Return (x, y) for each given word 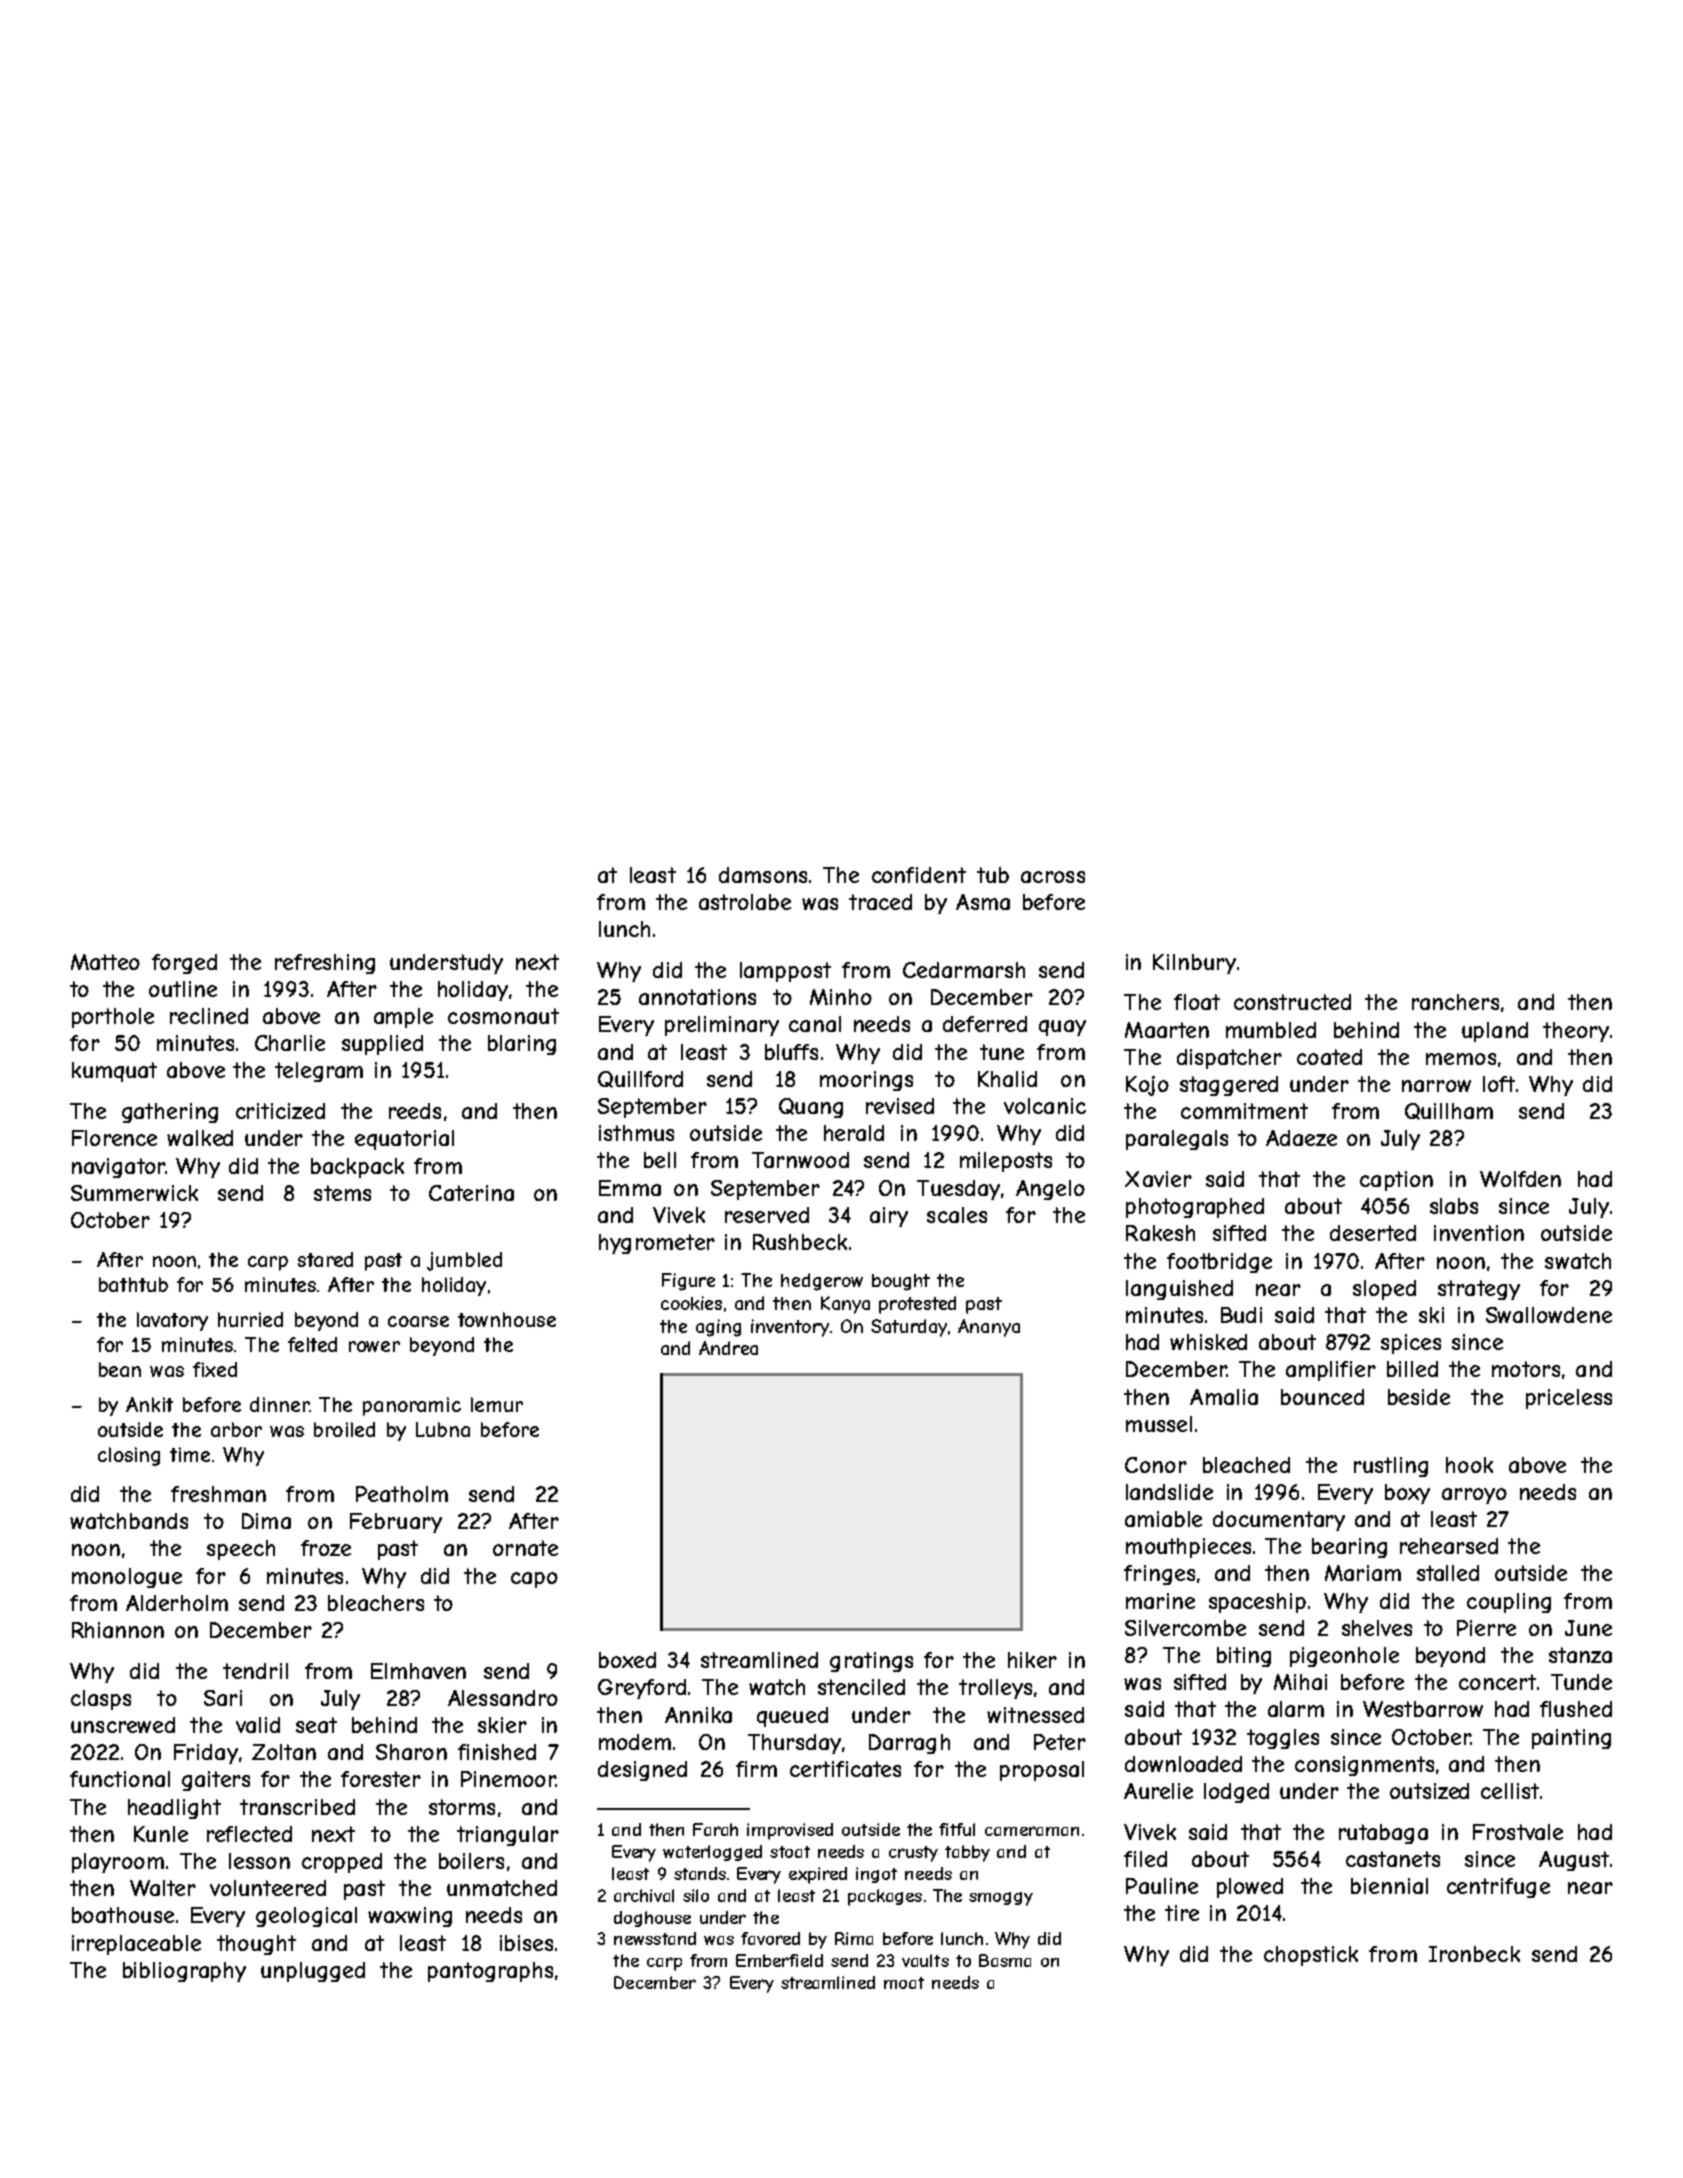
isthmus (636, 1133)
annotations (697, 997)
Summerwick (134, 1193)
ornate (525, 1548)
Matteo (105, 962)
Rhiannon (118, 1630)
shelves (1377, 1628)
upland (1495, 1032)
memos (1461, 1059)
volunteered (268, 1888)
